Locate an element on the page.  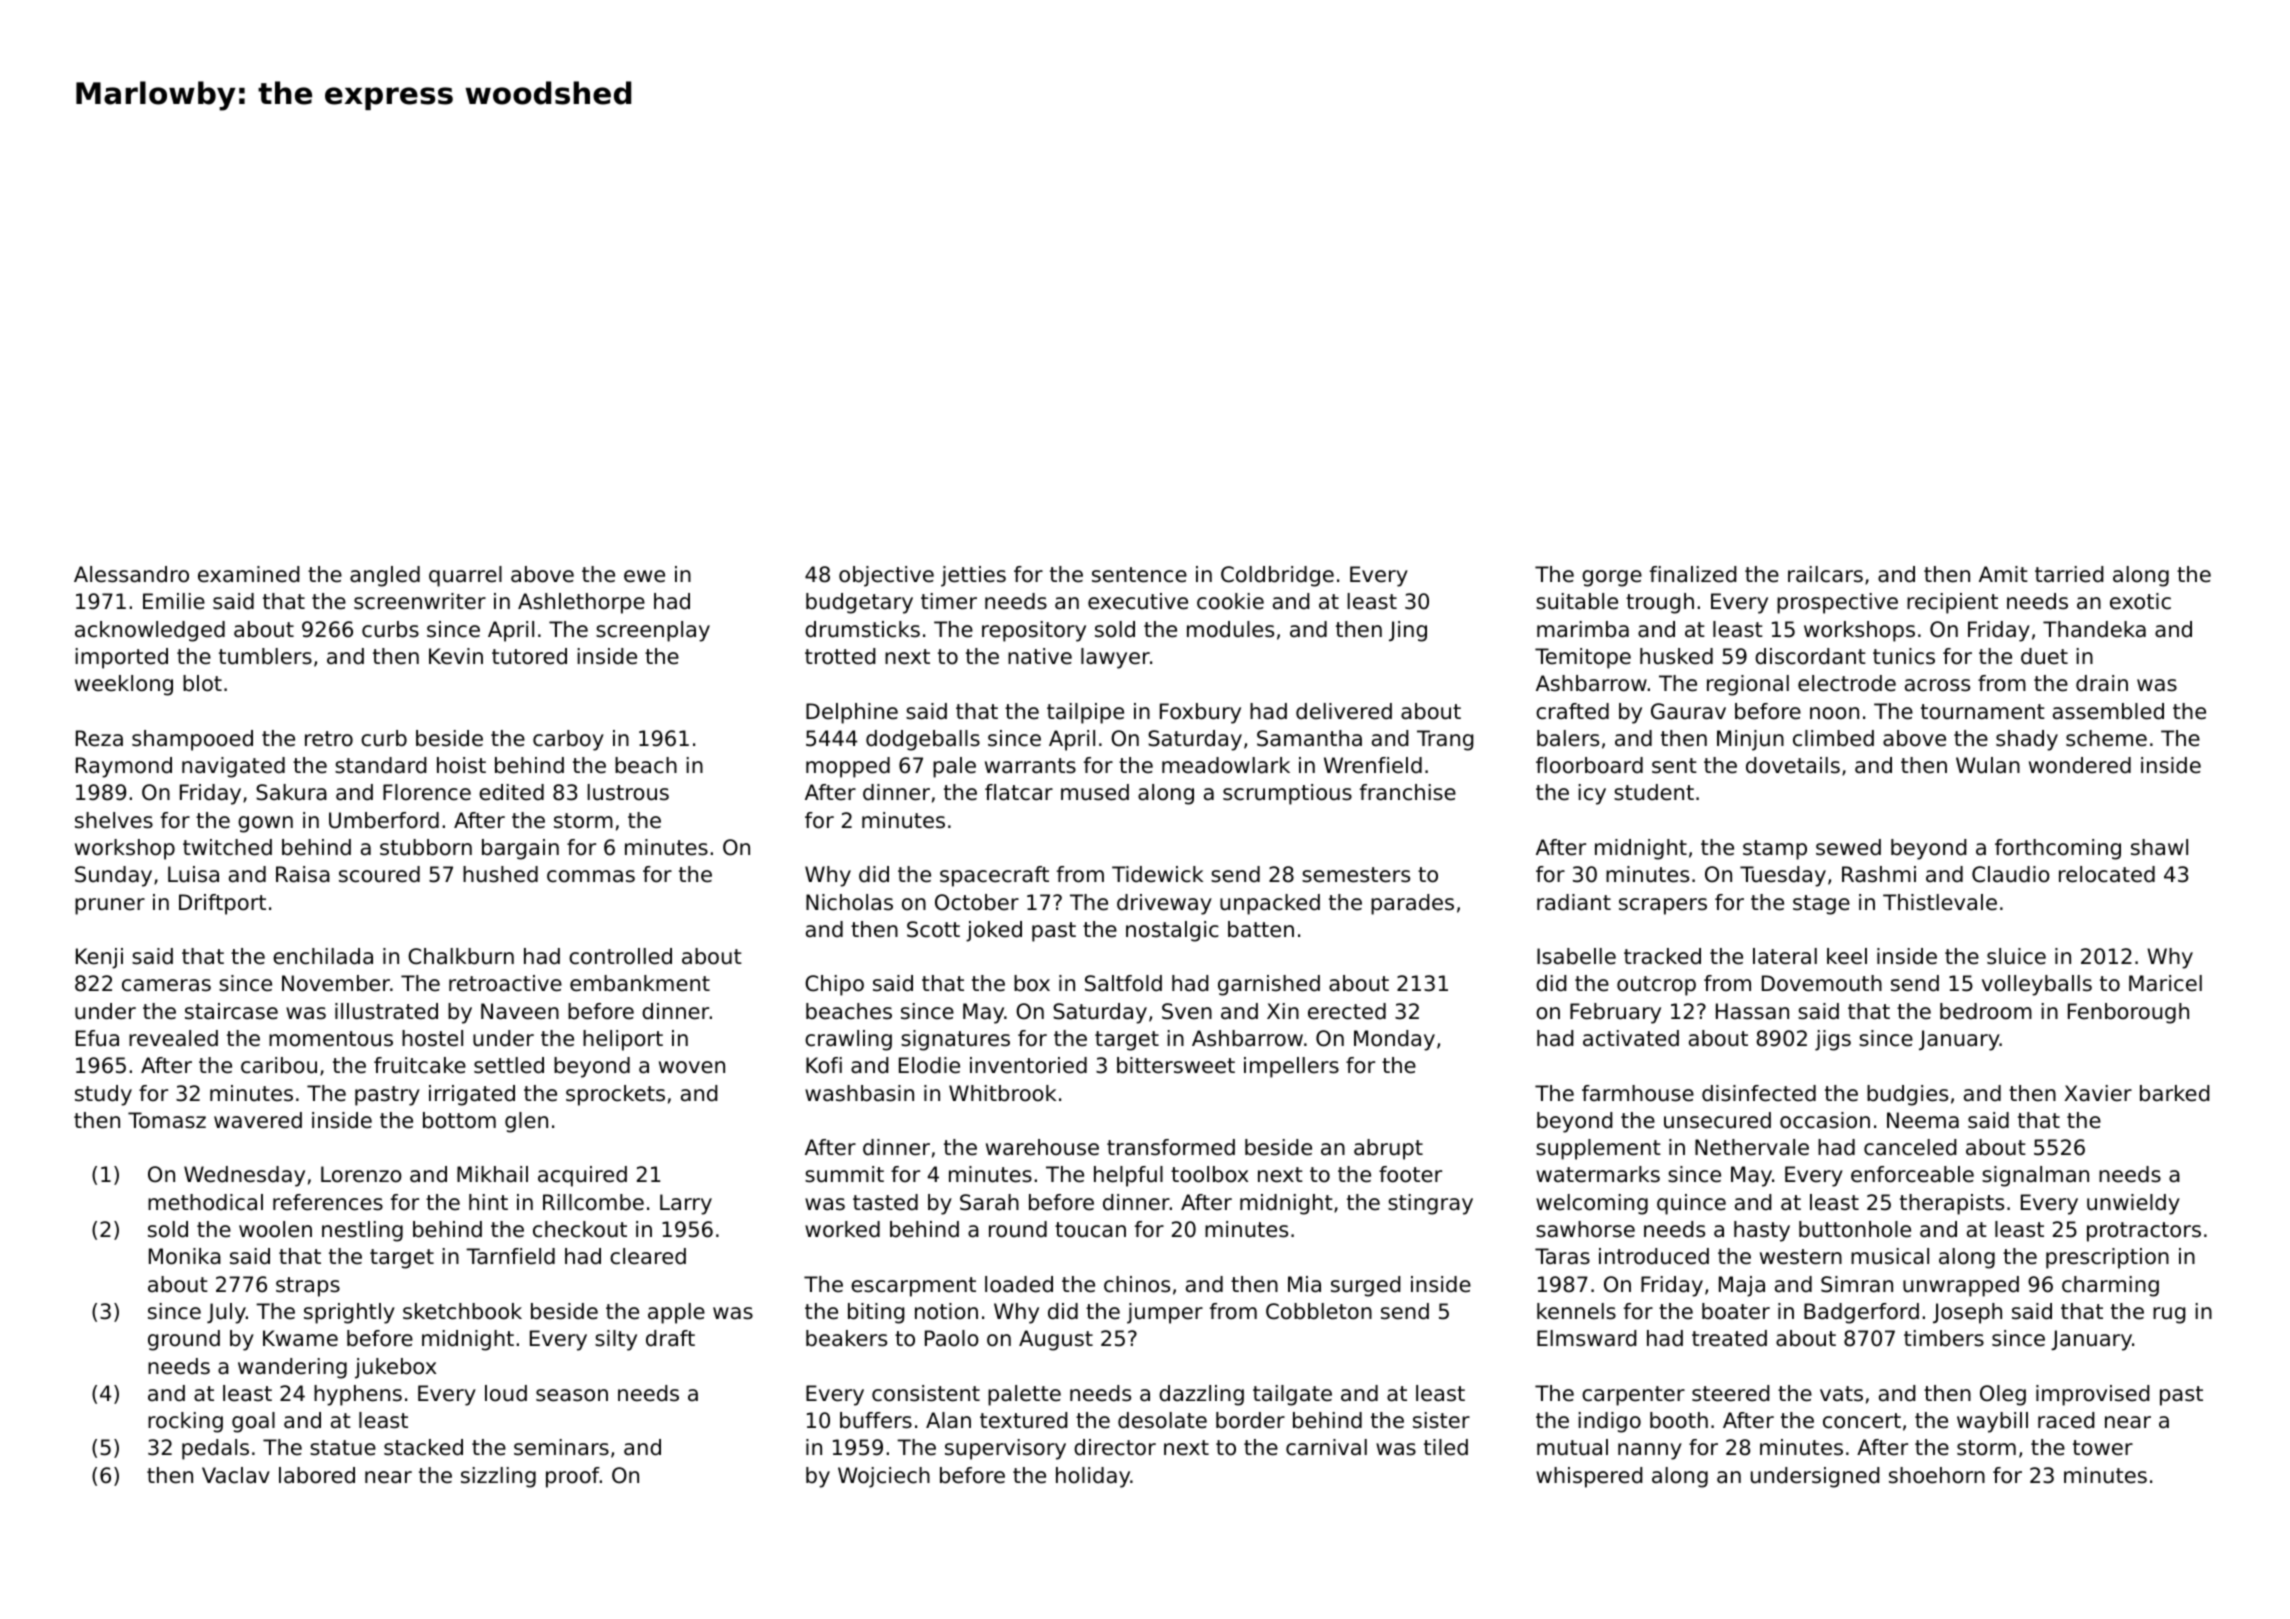
examined is located at coordinates (249, 574).
